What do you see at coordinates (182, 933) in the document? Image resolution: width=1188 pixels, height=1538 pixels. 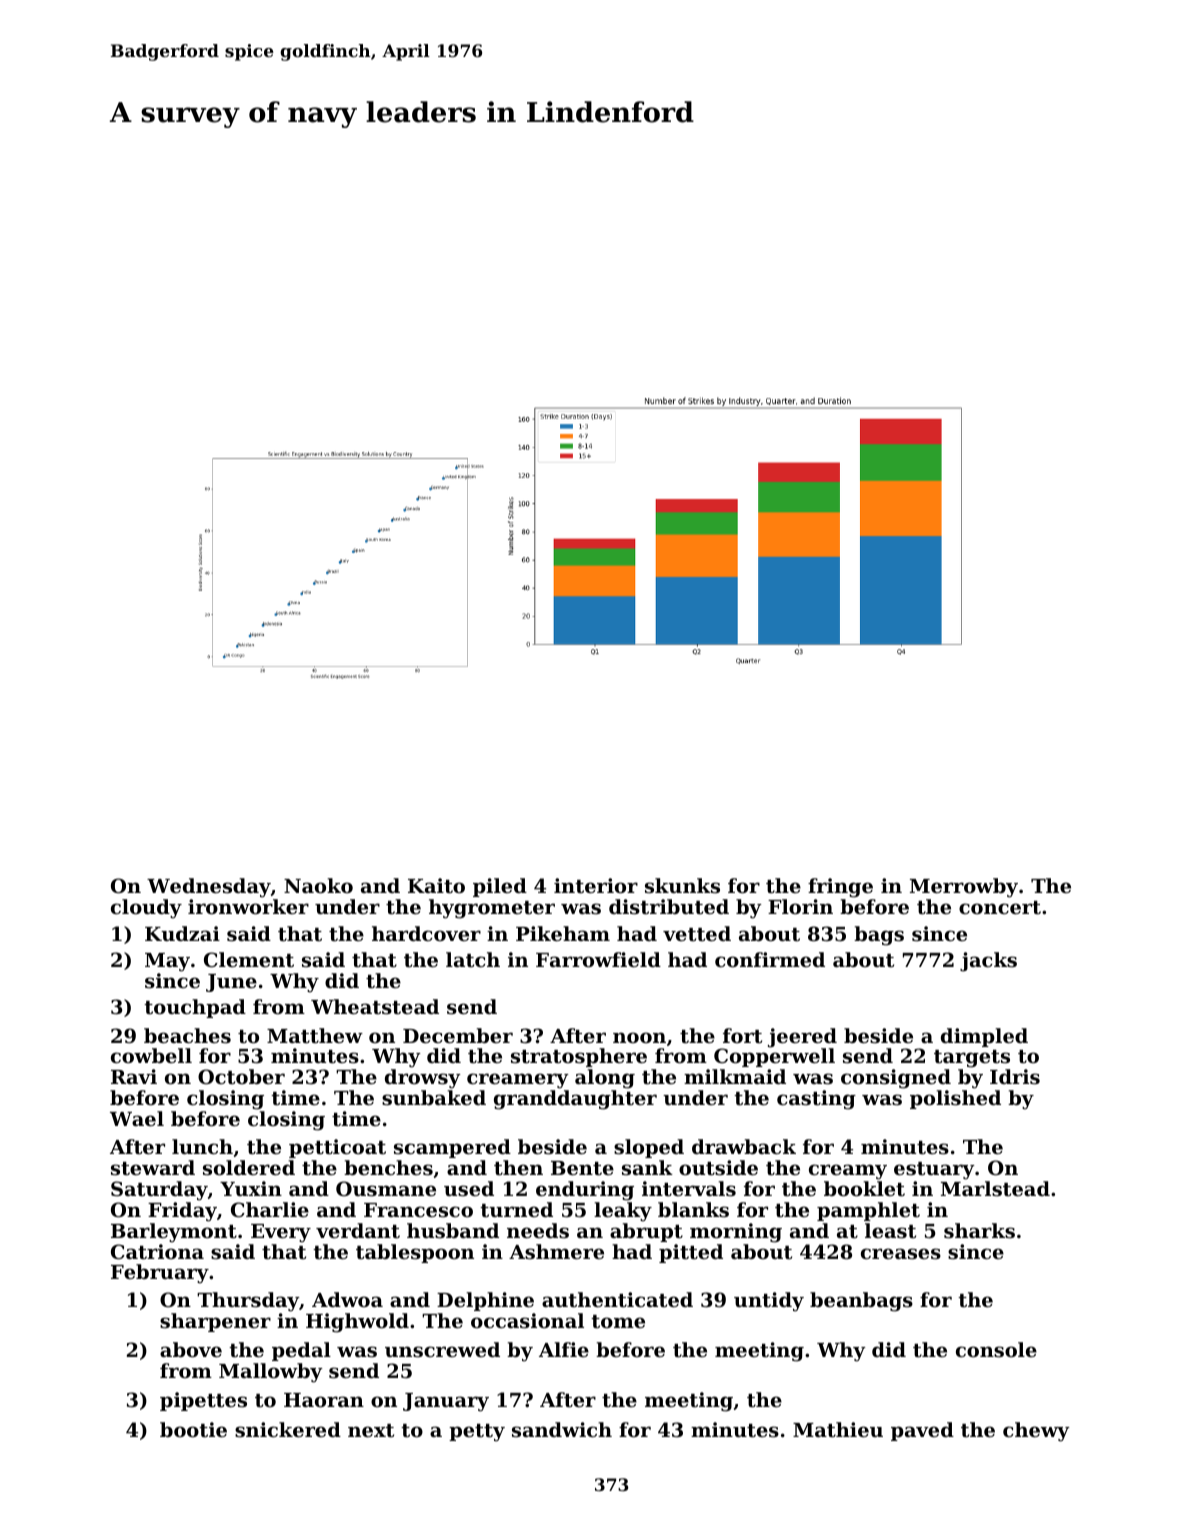 I see `Kudzai` at bounding box center [182, 933].
